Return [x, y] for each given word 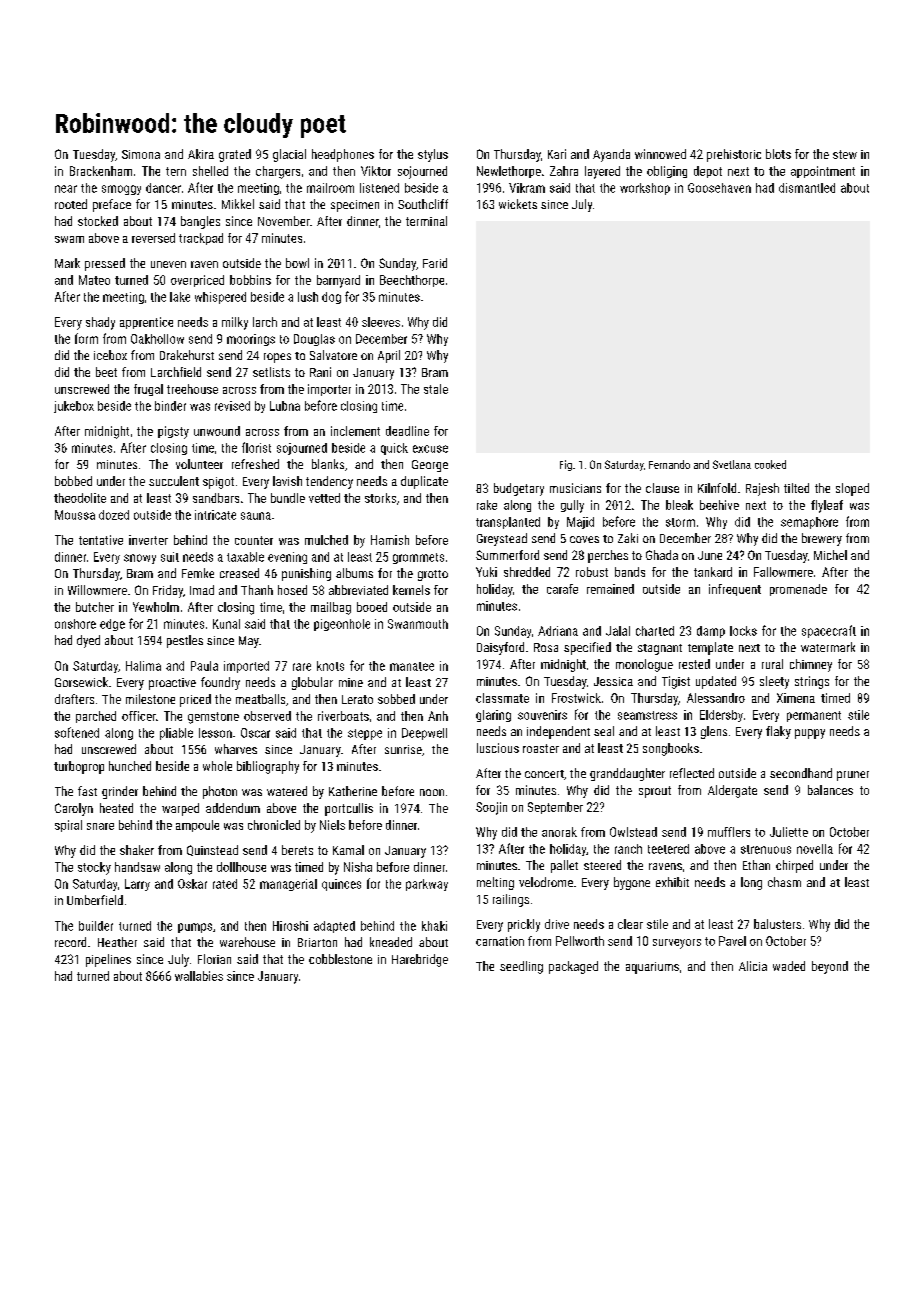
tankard [713, 572]
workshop [645, 189]
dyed [88, 641]
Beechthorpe [412, 281]
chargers [278, 172]
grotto [433, 575]
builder [96, 926]
